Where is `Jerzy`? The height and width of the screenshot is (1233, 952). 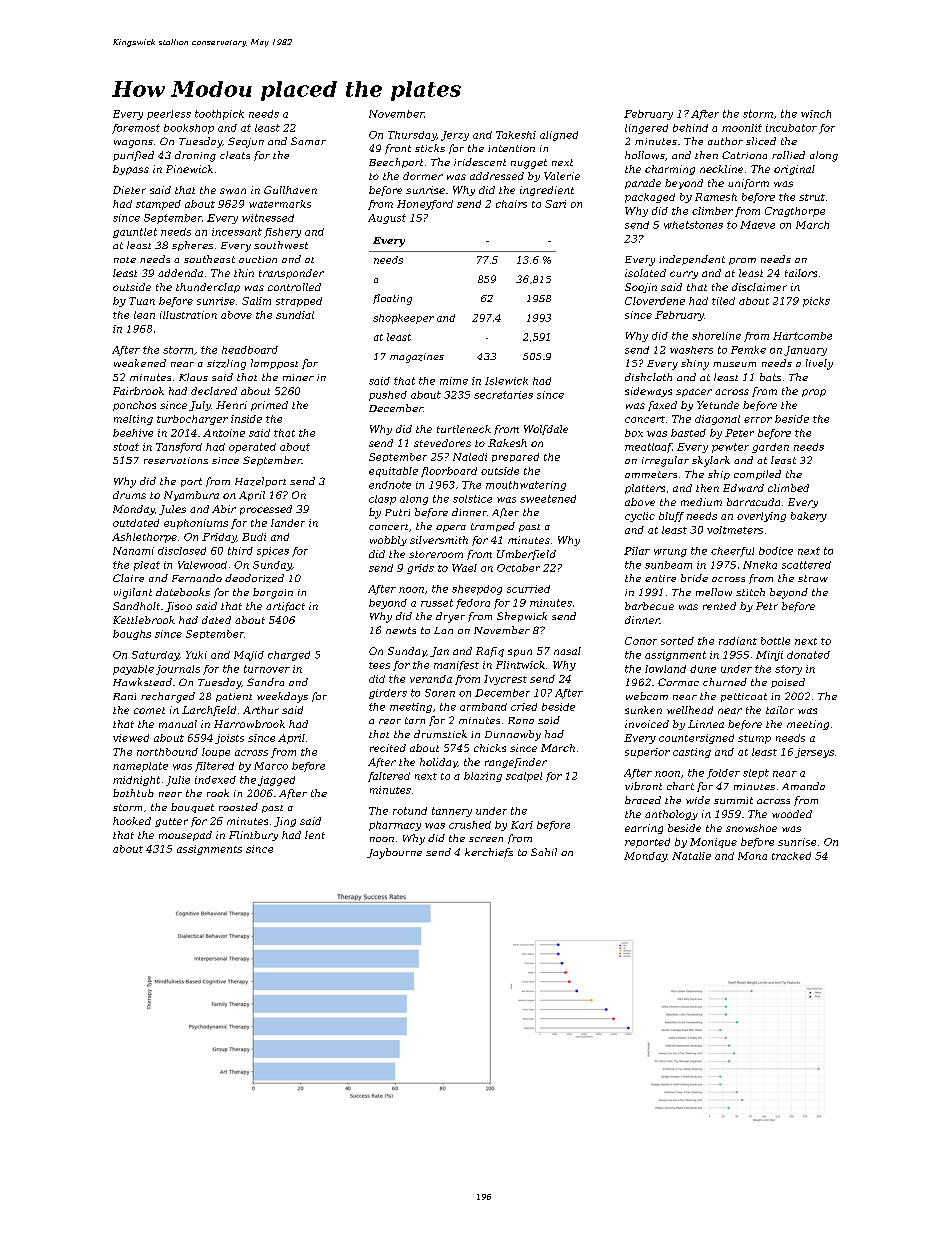
Jerzy is located at coordinates (455, 136).
